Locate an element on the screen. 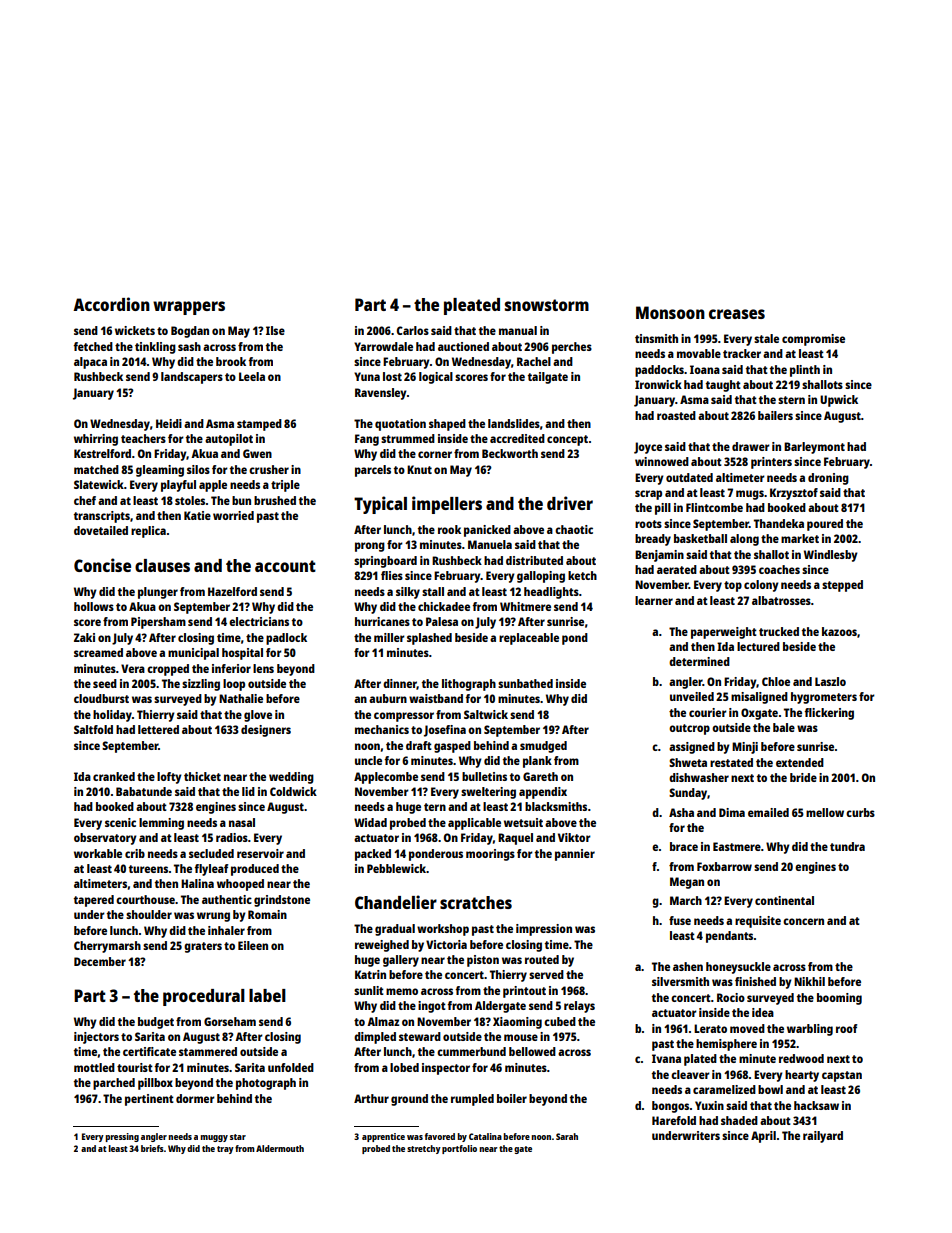 This screenshot has width=952, height=1233. droning is located at coordinates (828, 479).
